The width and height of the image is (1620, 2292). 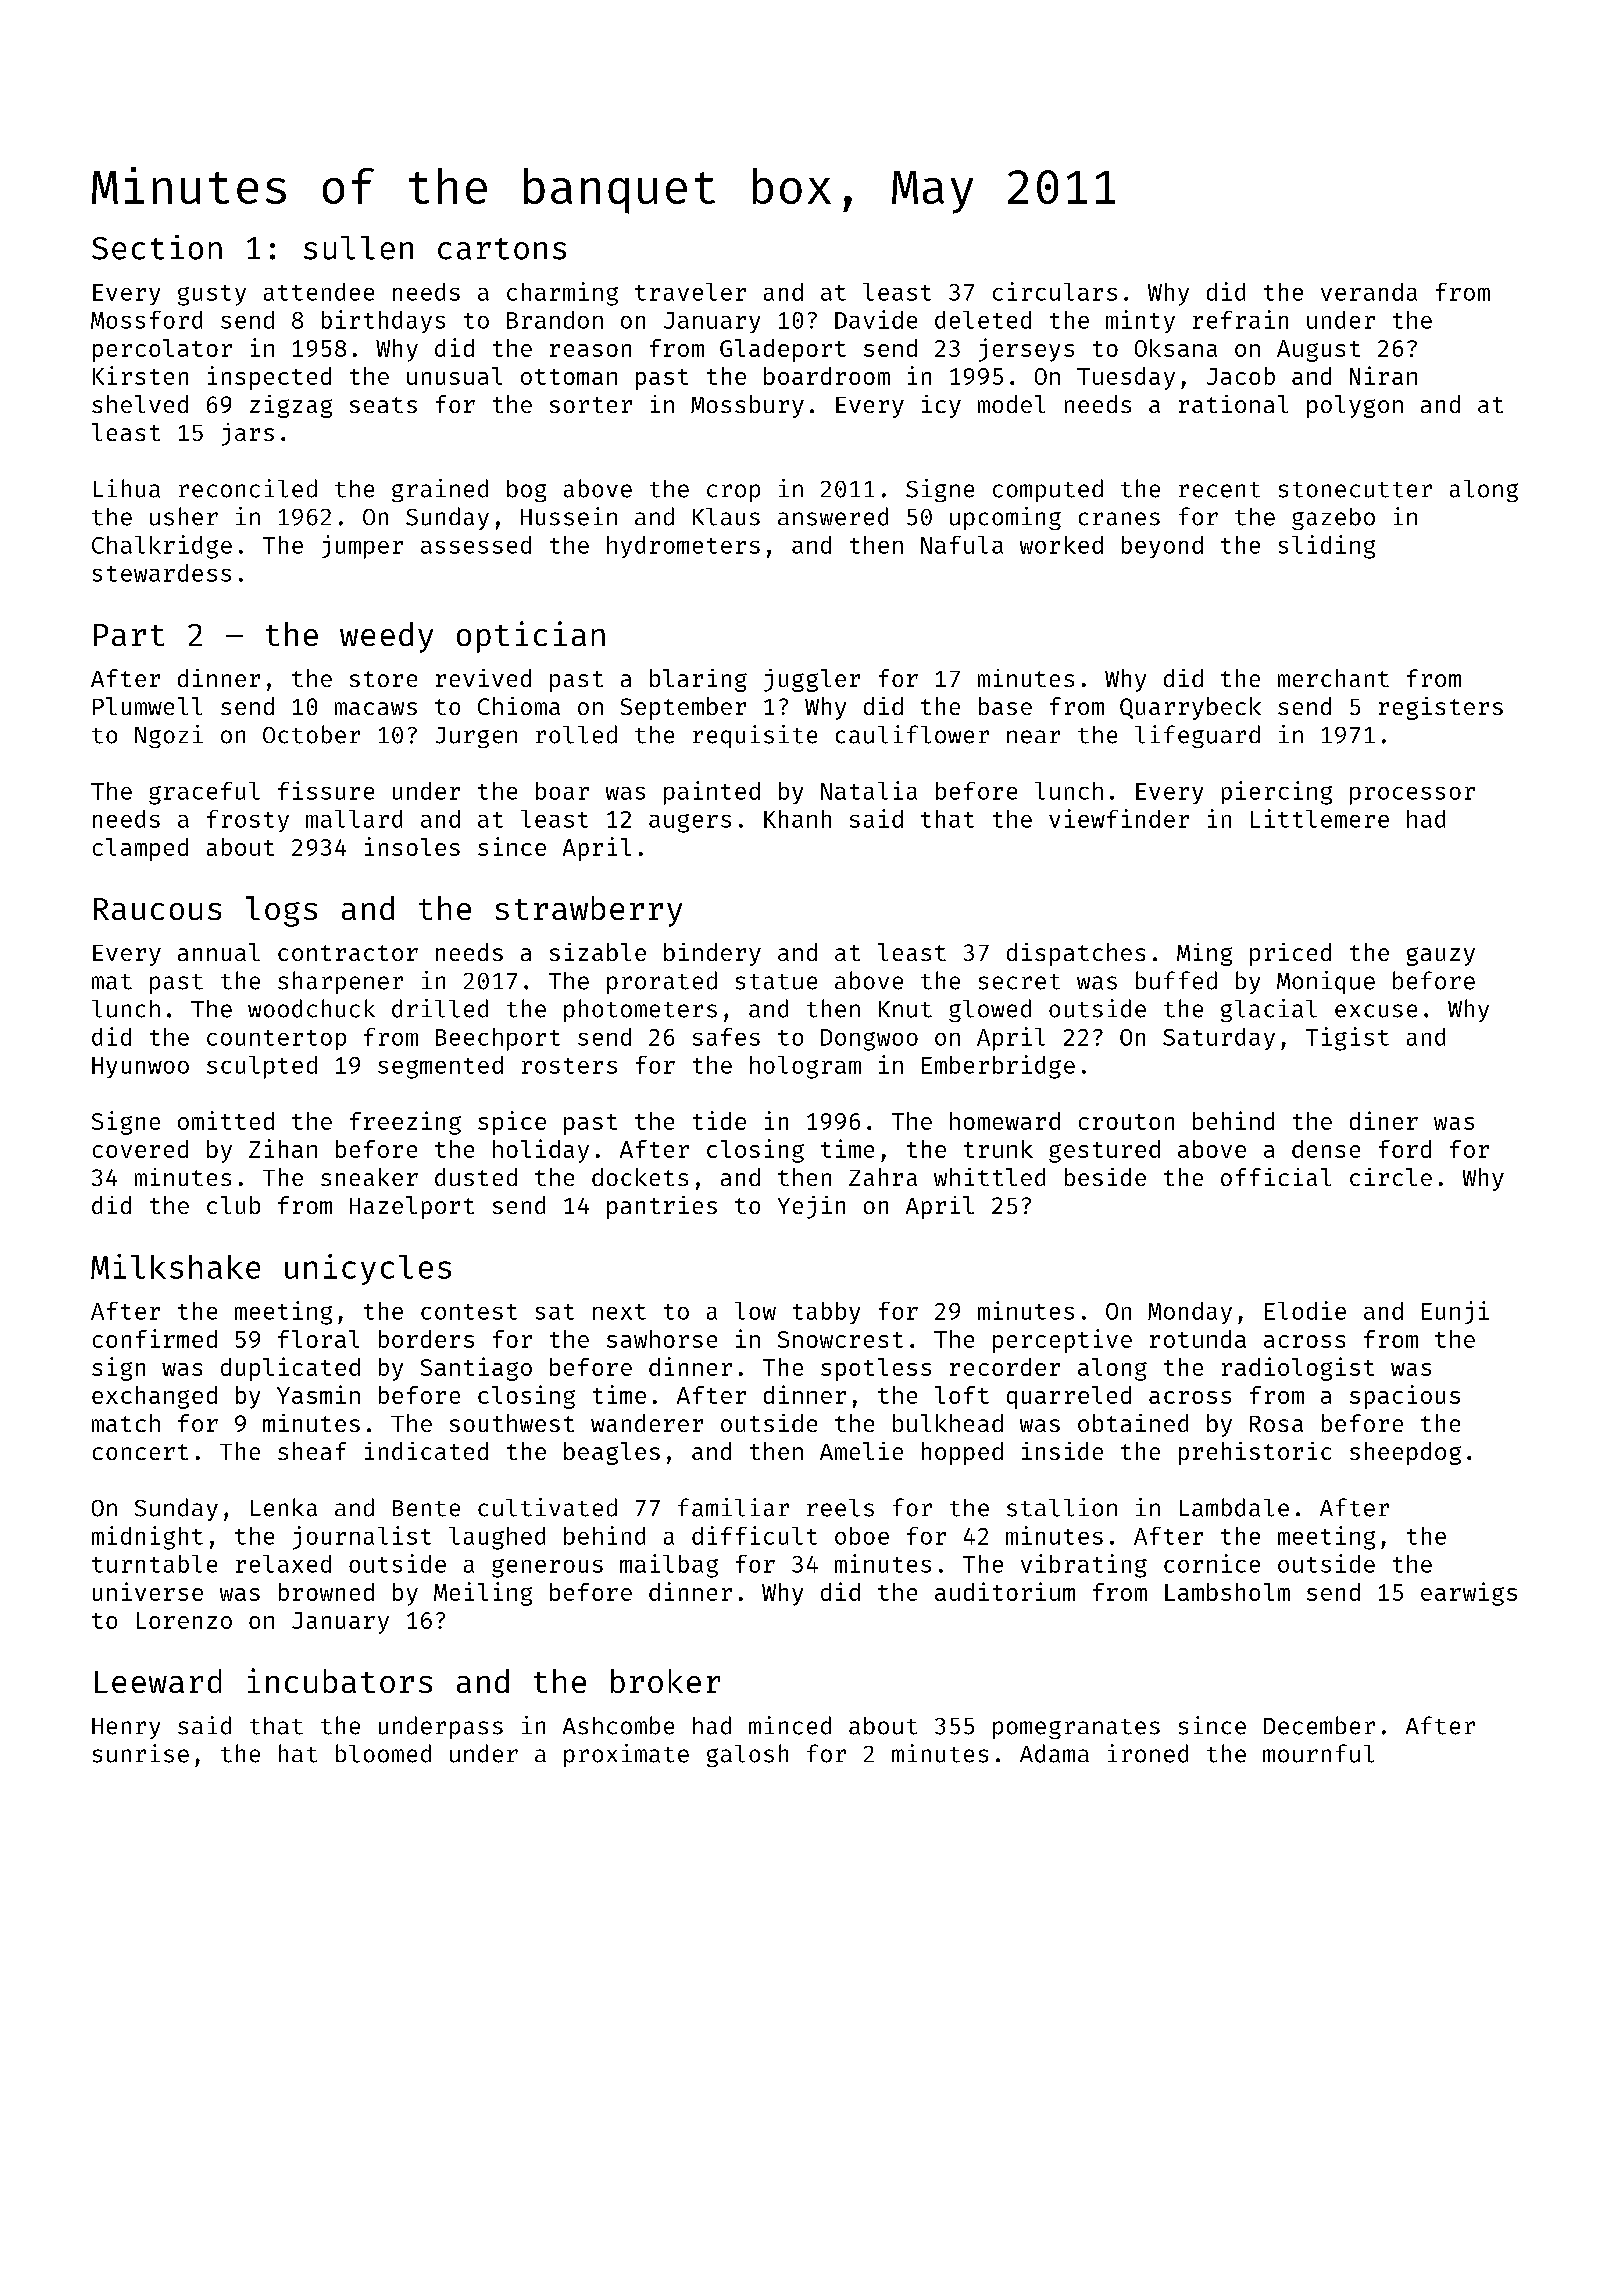 I want to click on minced, so click(x=790, y=1725).
